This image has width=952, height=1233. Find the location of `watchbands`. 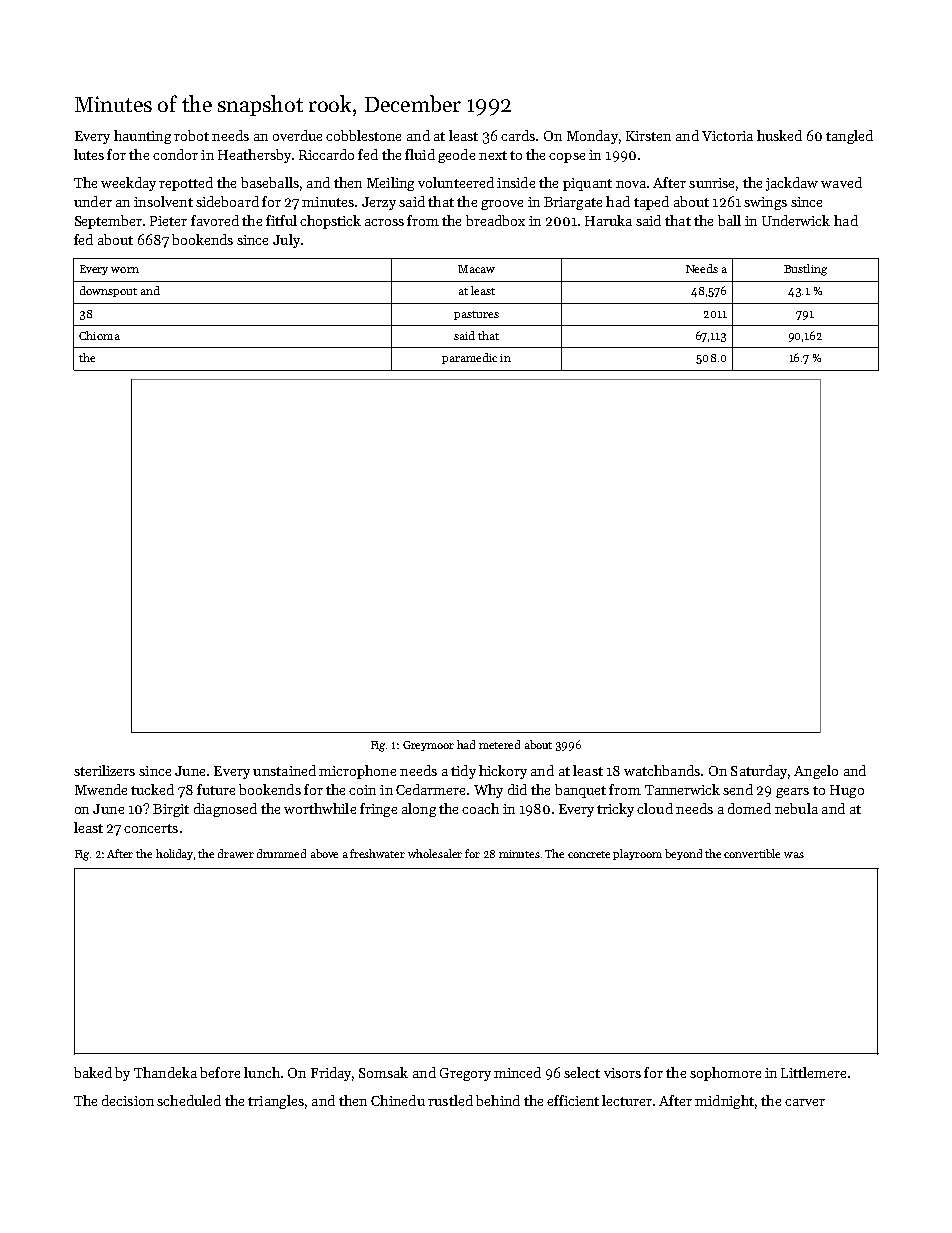

watchbands is located at coordinates (662, 770).
